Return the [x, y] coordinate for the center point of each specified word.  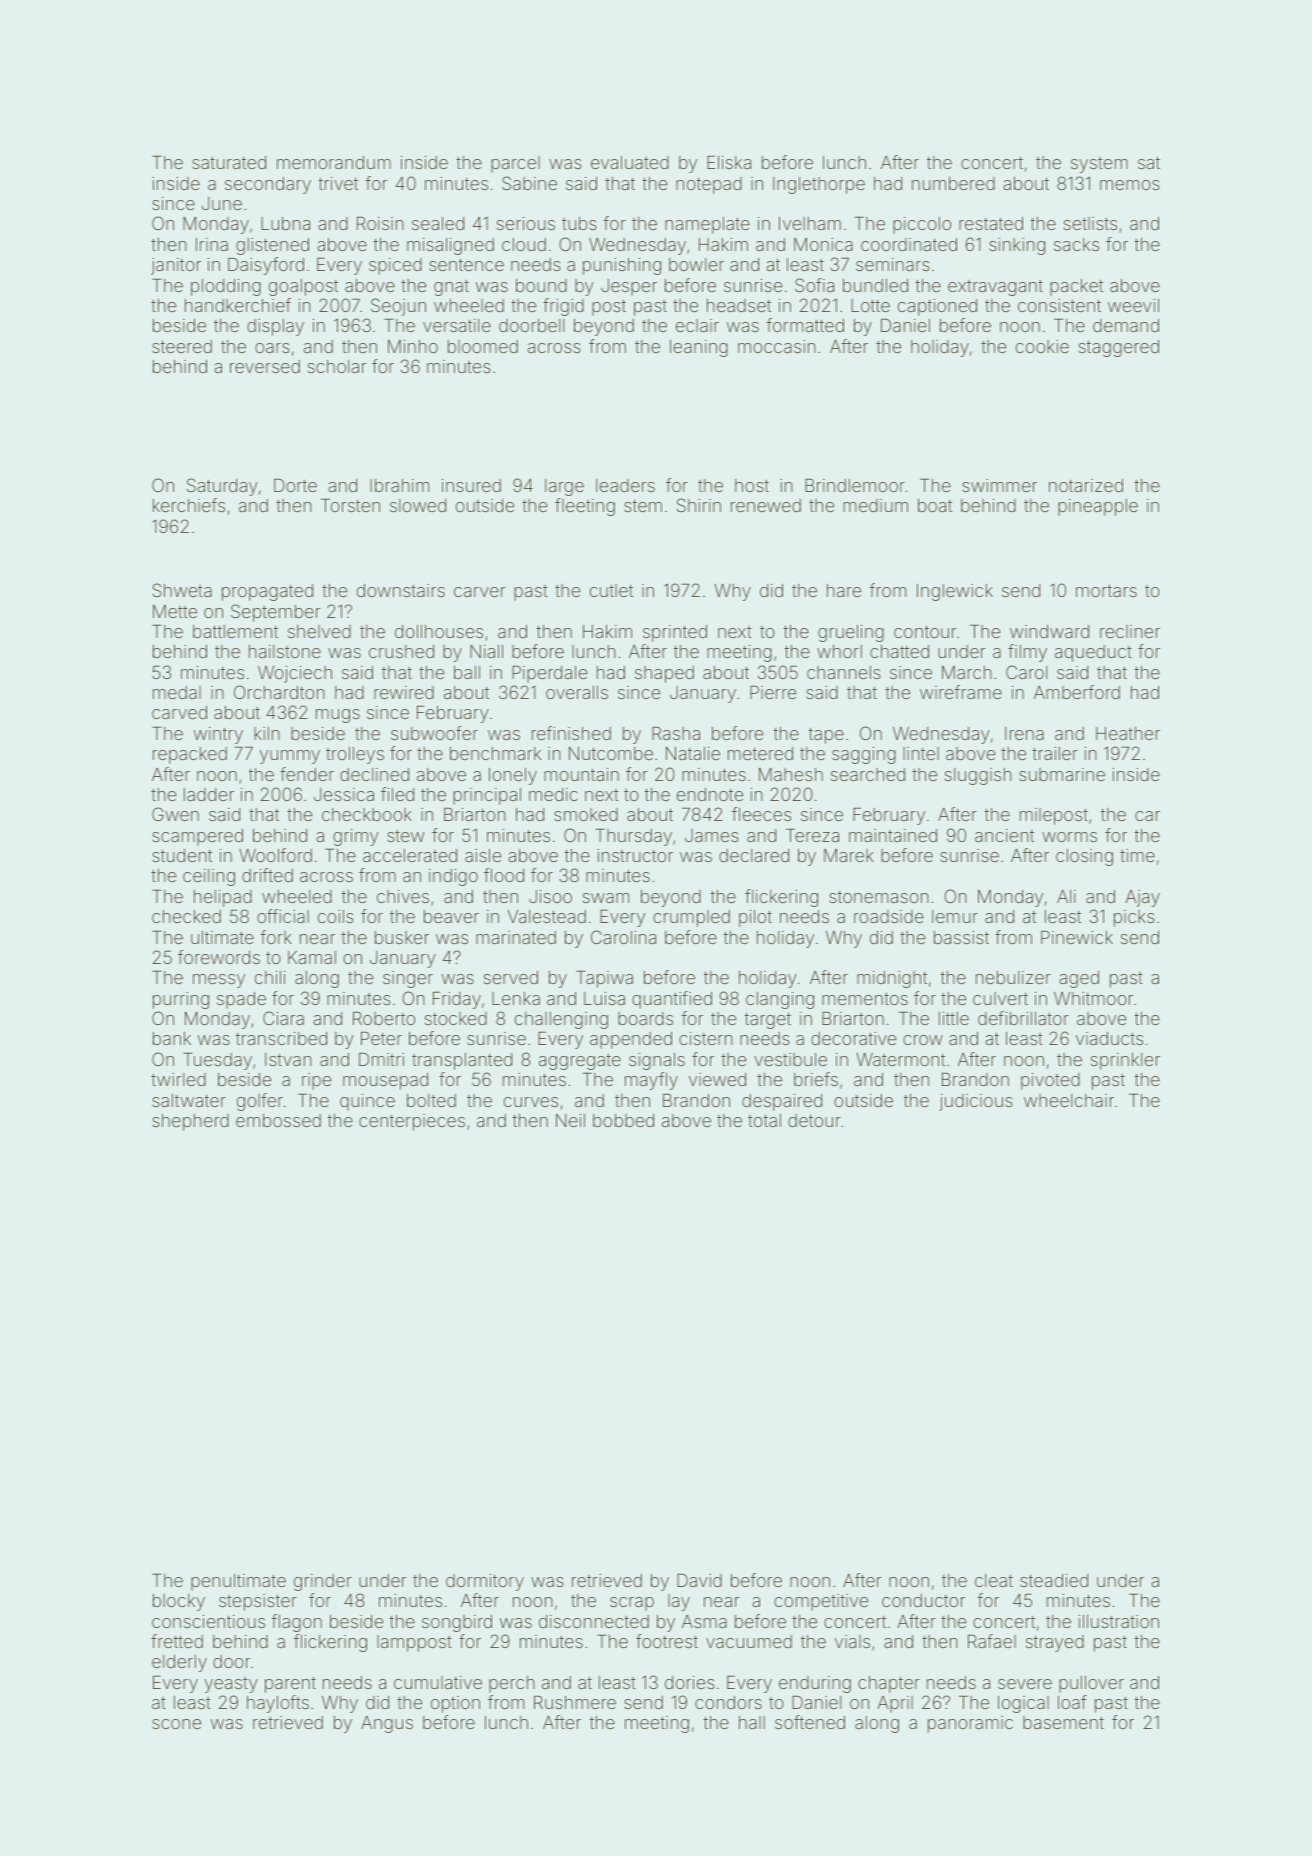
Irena [1024, 733]
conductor [923, 1600]
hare [844, 590]
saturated [229, 162]
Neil [570, 1120]
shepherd [190, 1122]
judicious [976, 1102]
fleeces [761, 814]
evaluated [630, 162]
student [182, 855]
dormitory [485, 1582]
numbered [953, 183]
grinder [323, 1582]
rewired [404, 692]
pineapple [1098, 507]
